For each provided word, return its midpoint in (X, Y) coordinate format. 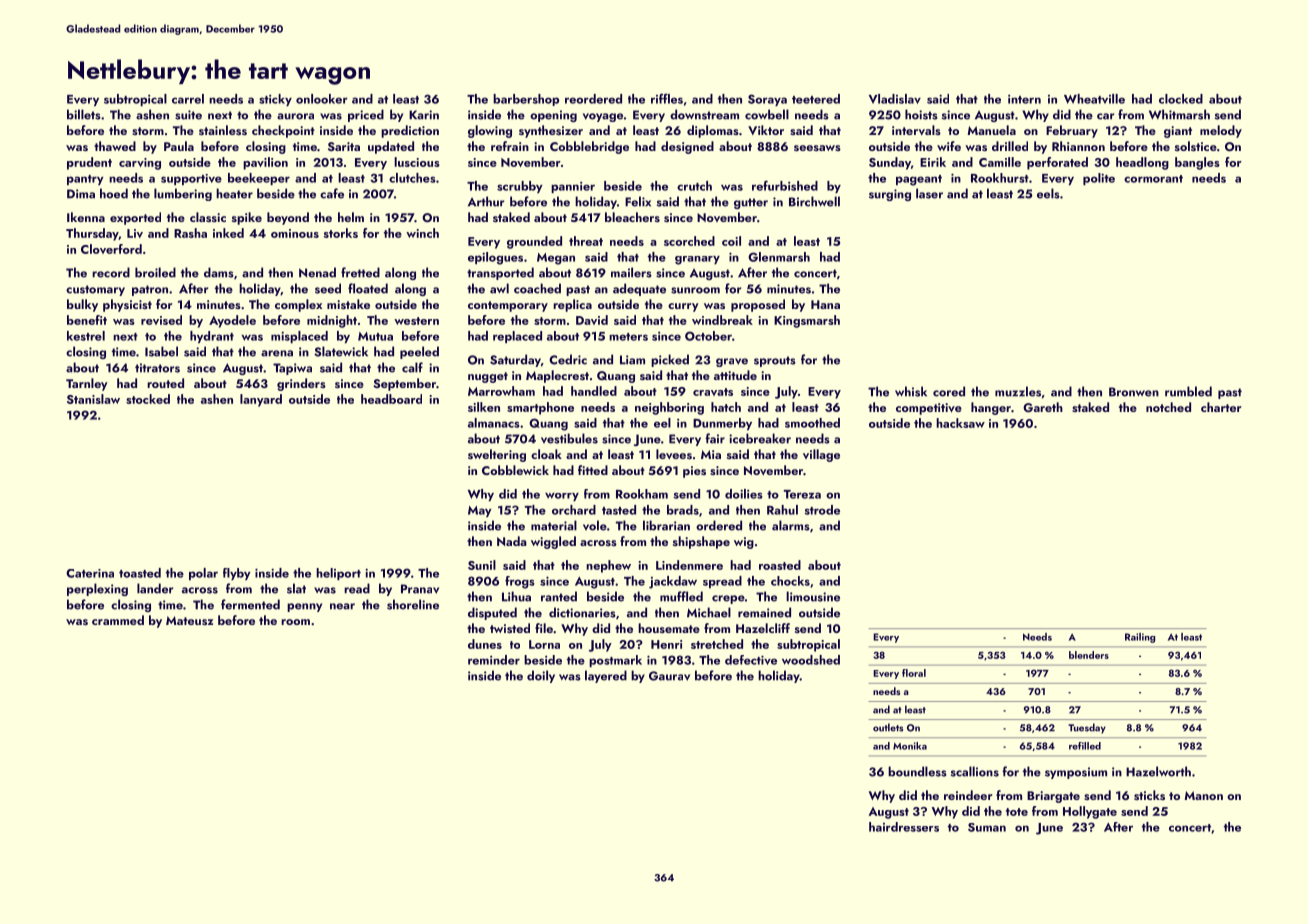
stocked (148, 399)
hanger (991, 408)
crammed (118, 620)
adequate (639, 289)
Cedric (568, 359)
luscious (417, 162)
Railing (1140, 638)
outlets (888, 727)
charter (1221, 407)
